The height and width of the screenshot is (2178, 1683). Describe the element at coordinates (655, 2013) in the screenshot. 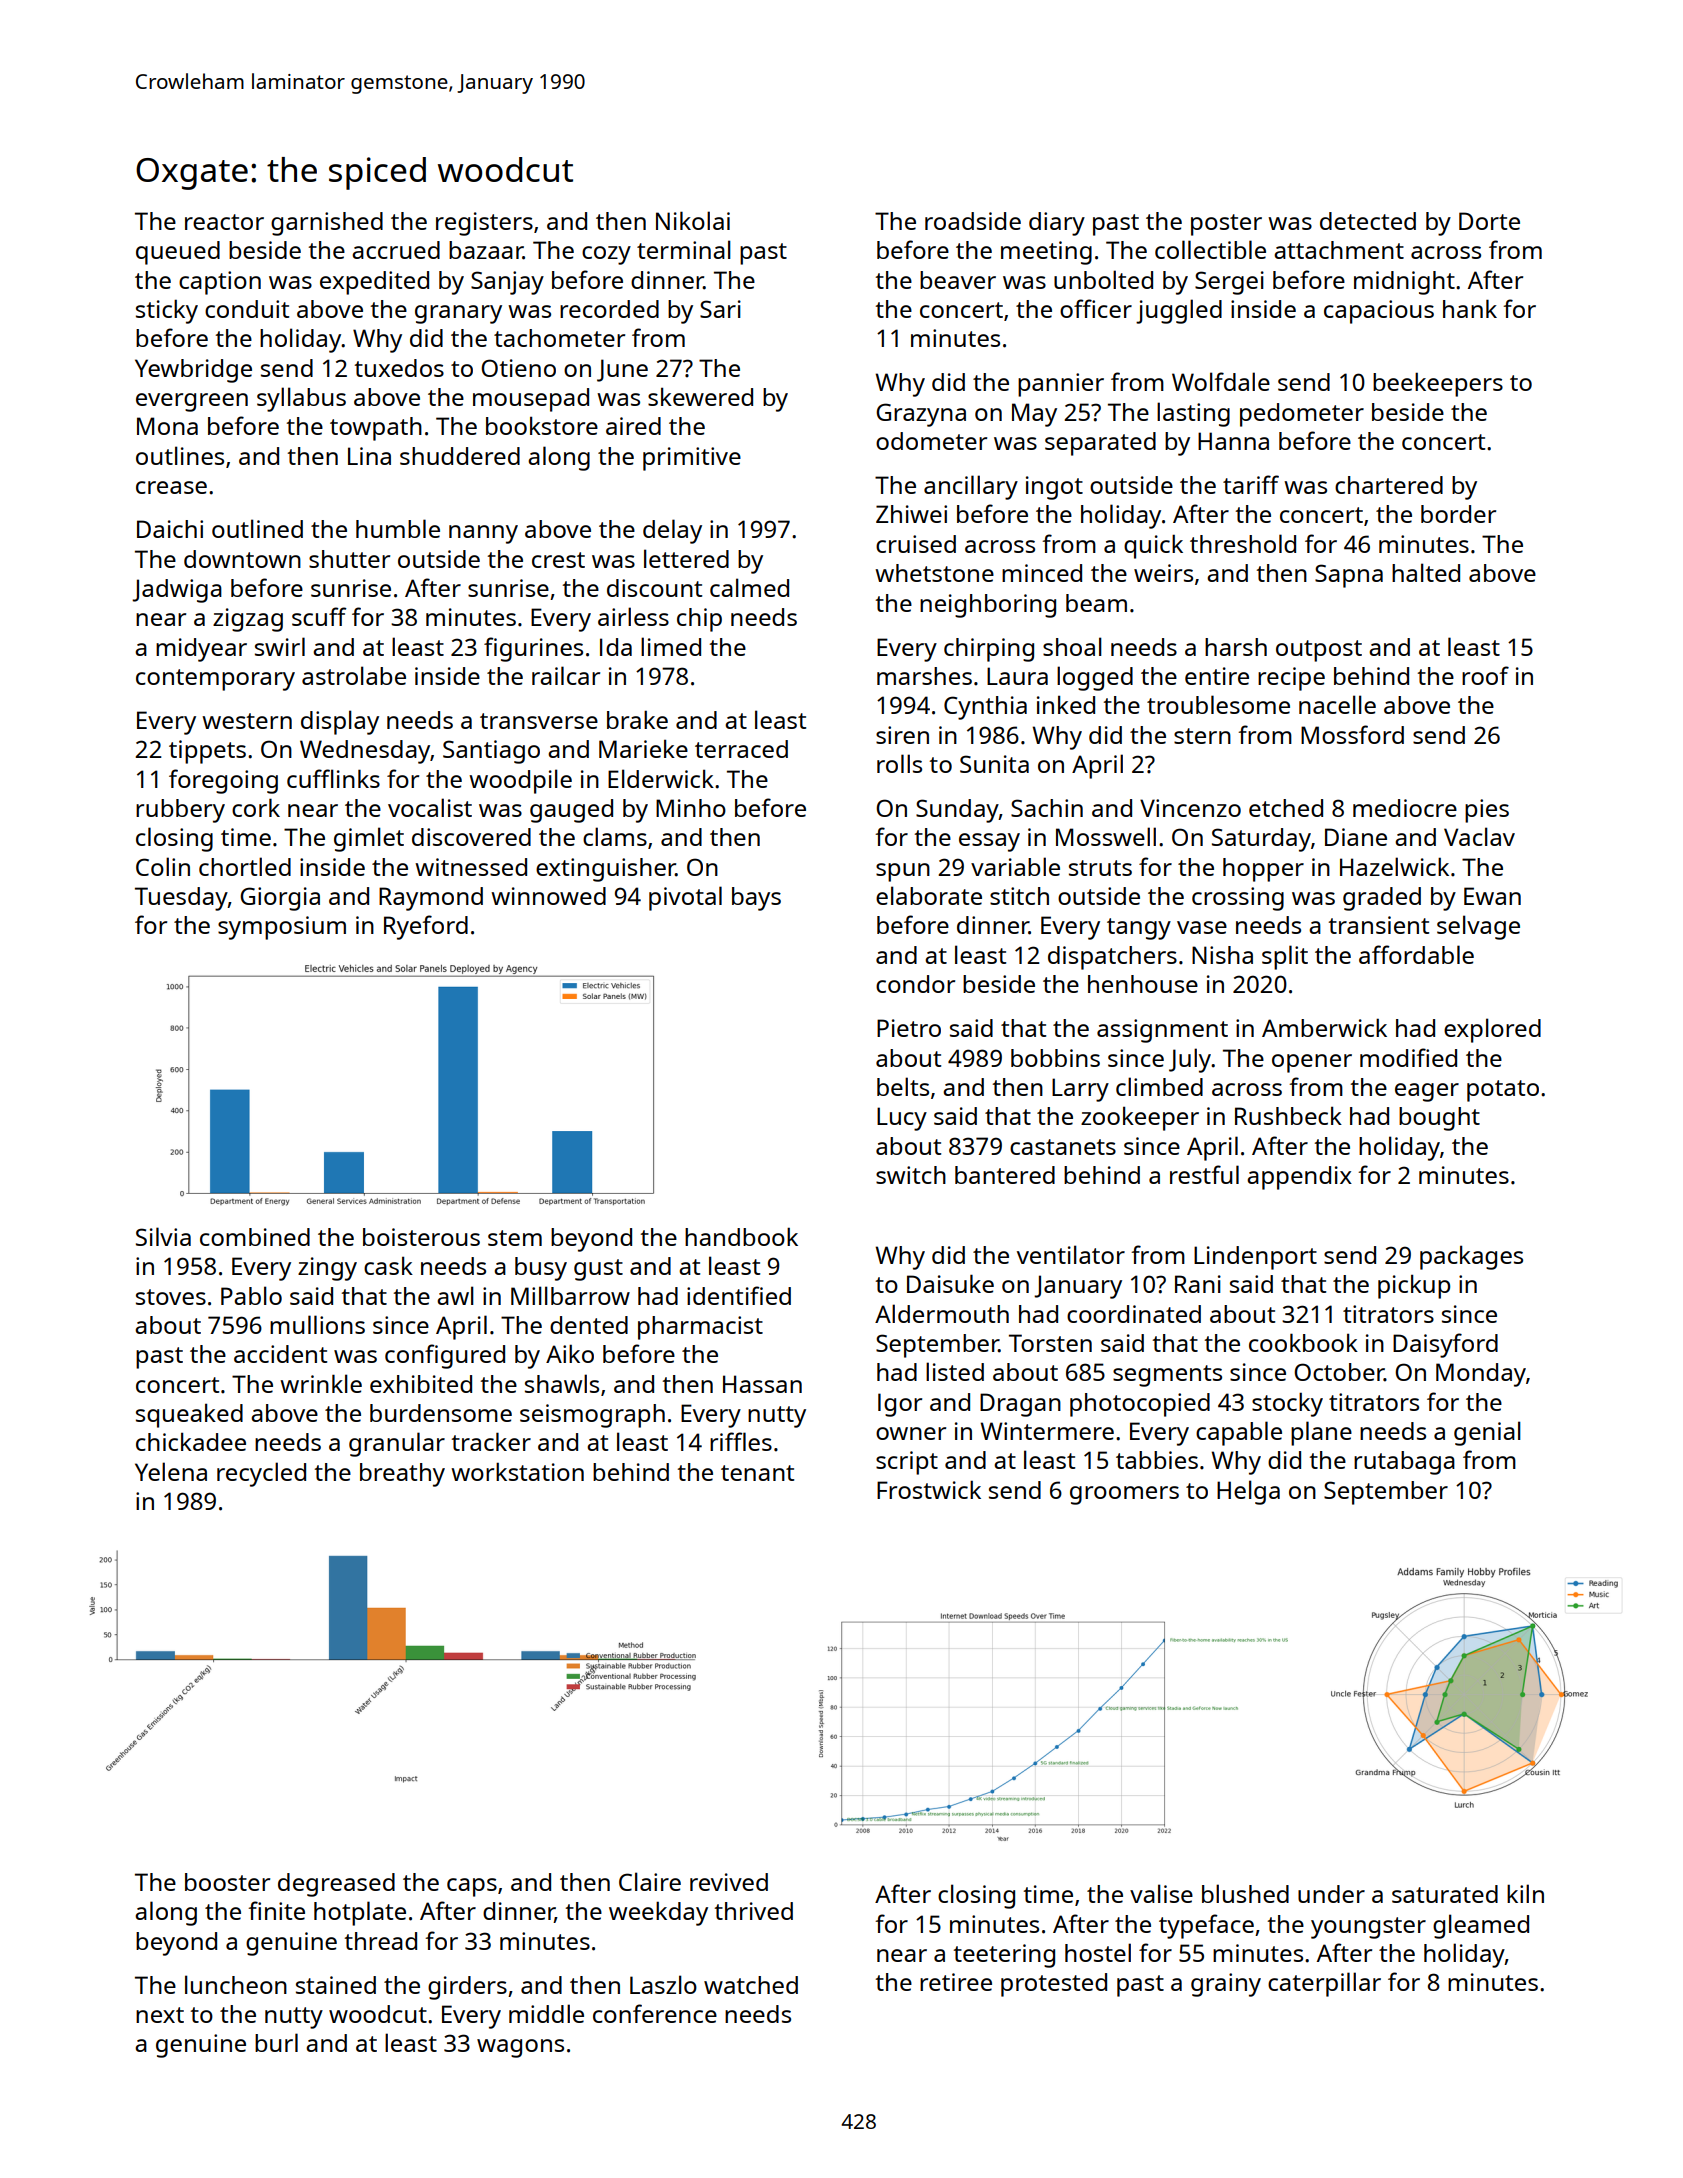

I see `conference` at that location.
